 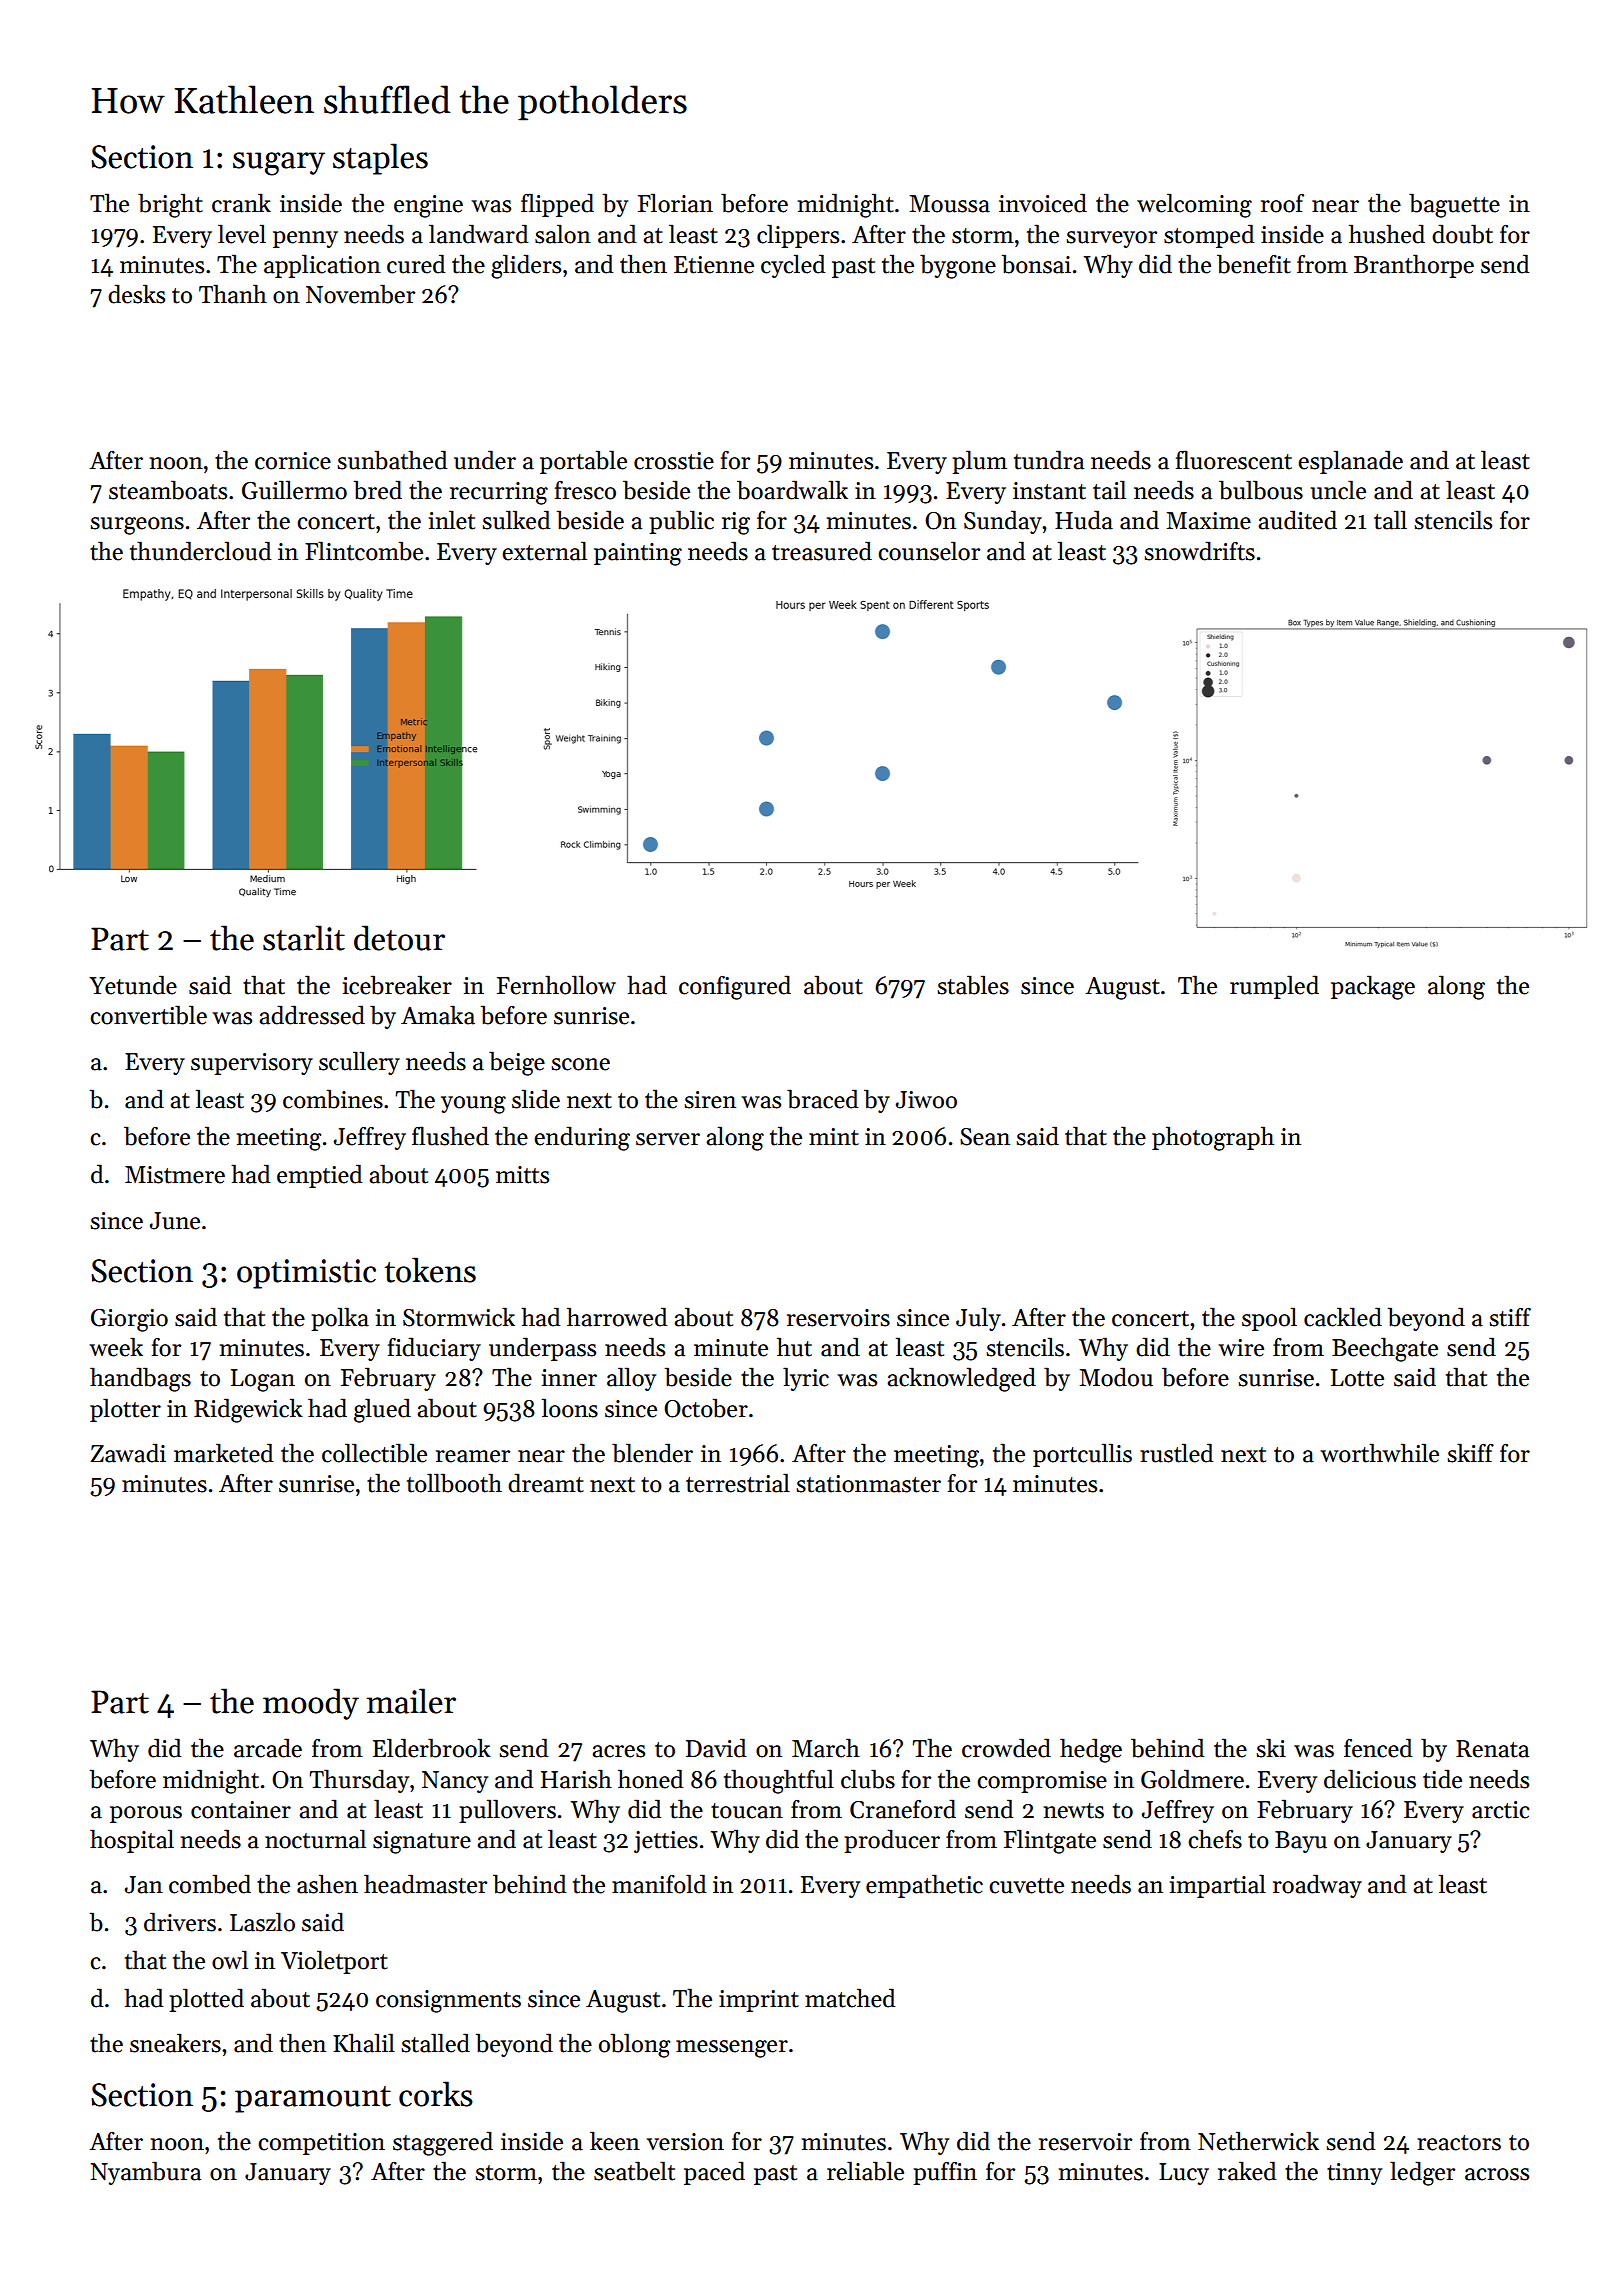 I want to click on wire, so click(x=1241, y=1348).
